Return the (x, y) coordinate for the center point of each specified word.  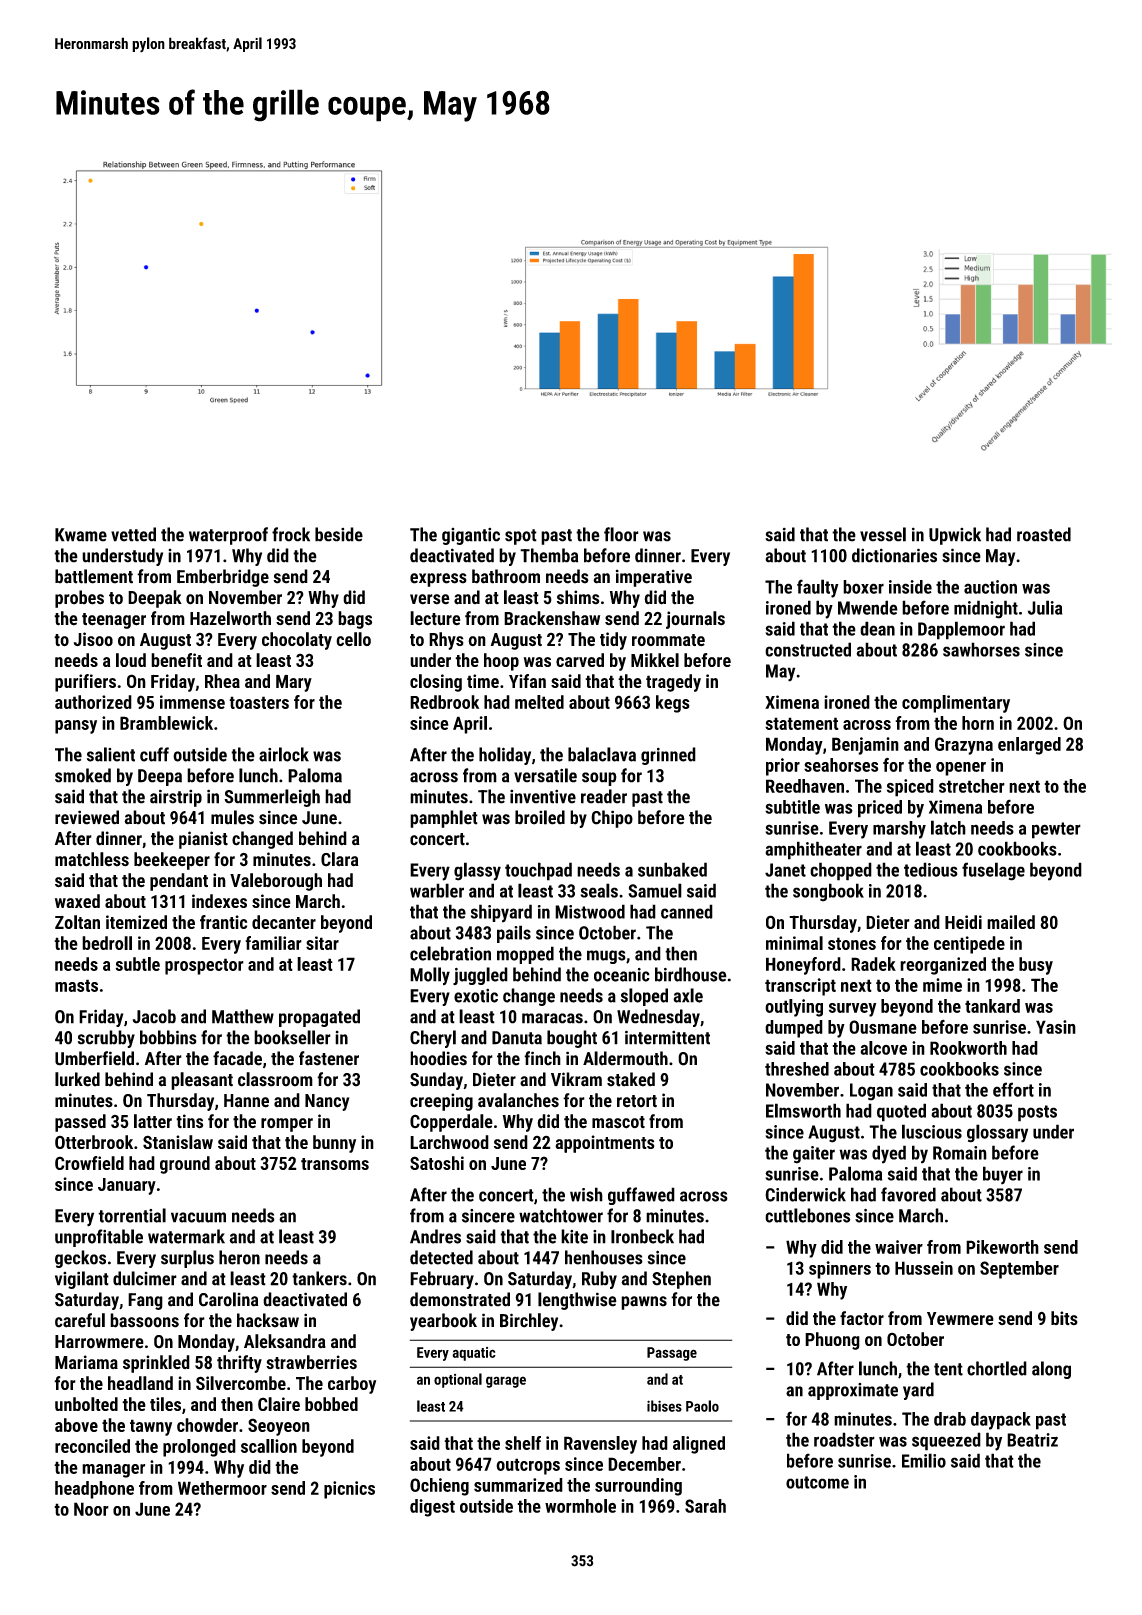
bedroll (107, 943)
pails (514, 934)
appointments (605, 1144)
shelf (523, 1443)
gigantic (471, 536)
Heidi (963, 922)
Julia (1045, 607)
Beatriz (1032, 1440)
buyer (1003, 1175)
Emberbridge (223, 578)
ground (185, 1165)
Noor (91, 1509)
